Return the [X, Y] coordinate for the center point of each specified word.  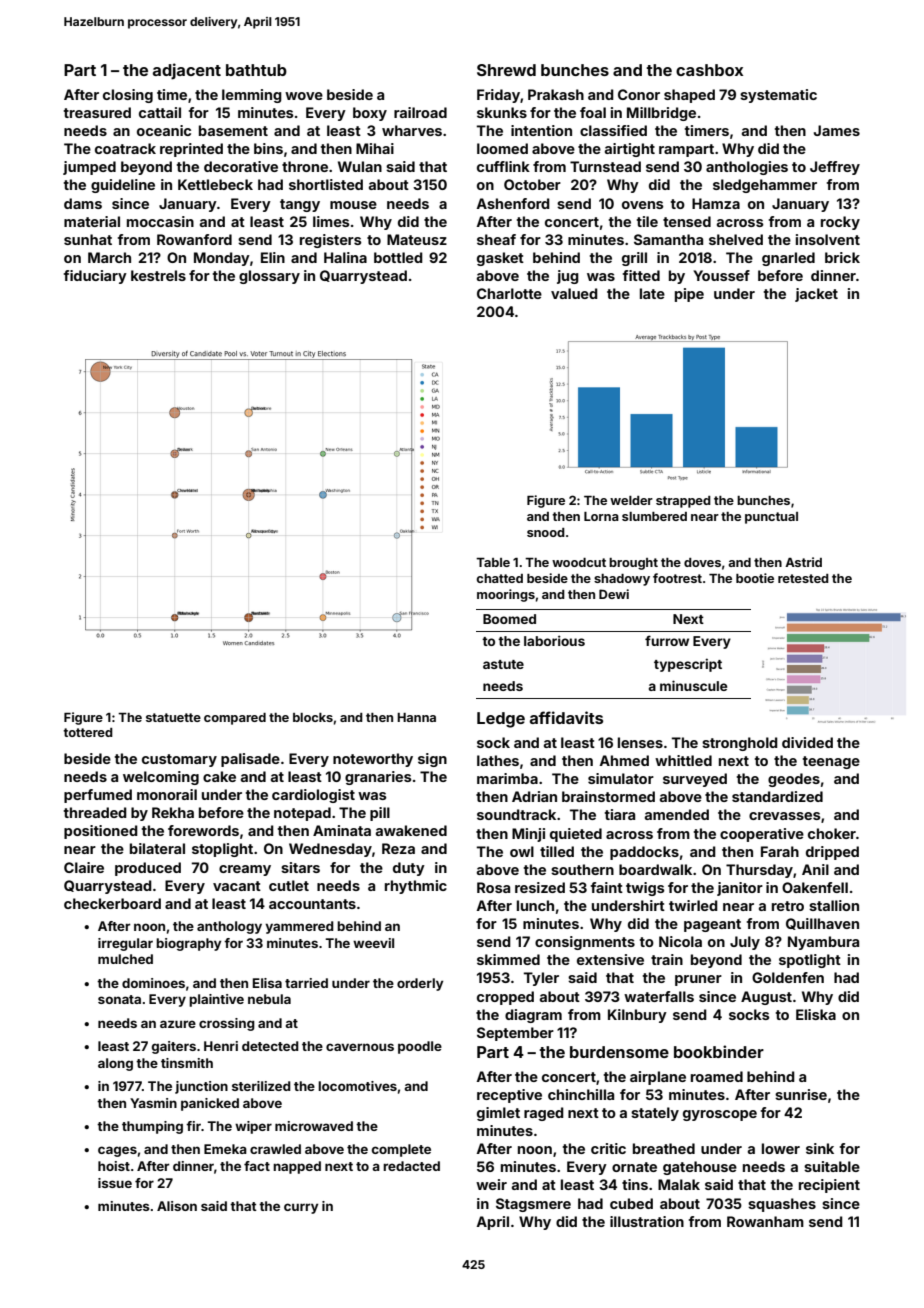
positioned [101, 832]
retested [803, 578]
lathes [498, 760]
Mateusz [417, 239]
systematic [778, 96]
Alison [177, 1206]
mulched [125, 959]
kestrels [158, 275]
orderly [420, 984]
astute [503, 664]
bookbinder [719, 1051]
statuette [173, 717]
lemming [252, 96]
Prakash [556, 94]
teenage [831, 762]
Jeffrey [835, 168]
